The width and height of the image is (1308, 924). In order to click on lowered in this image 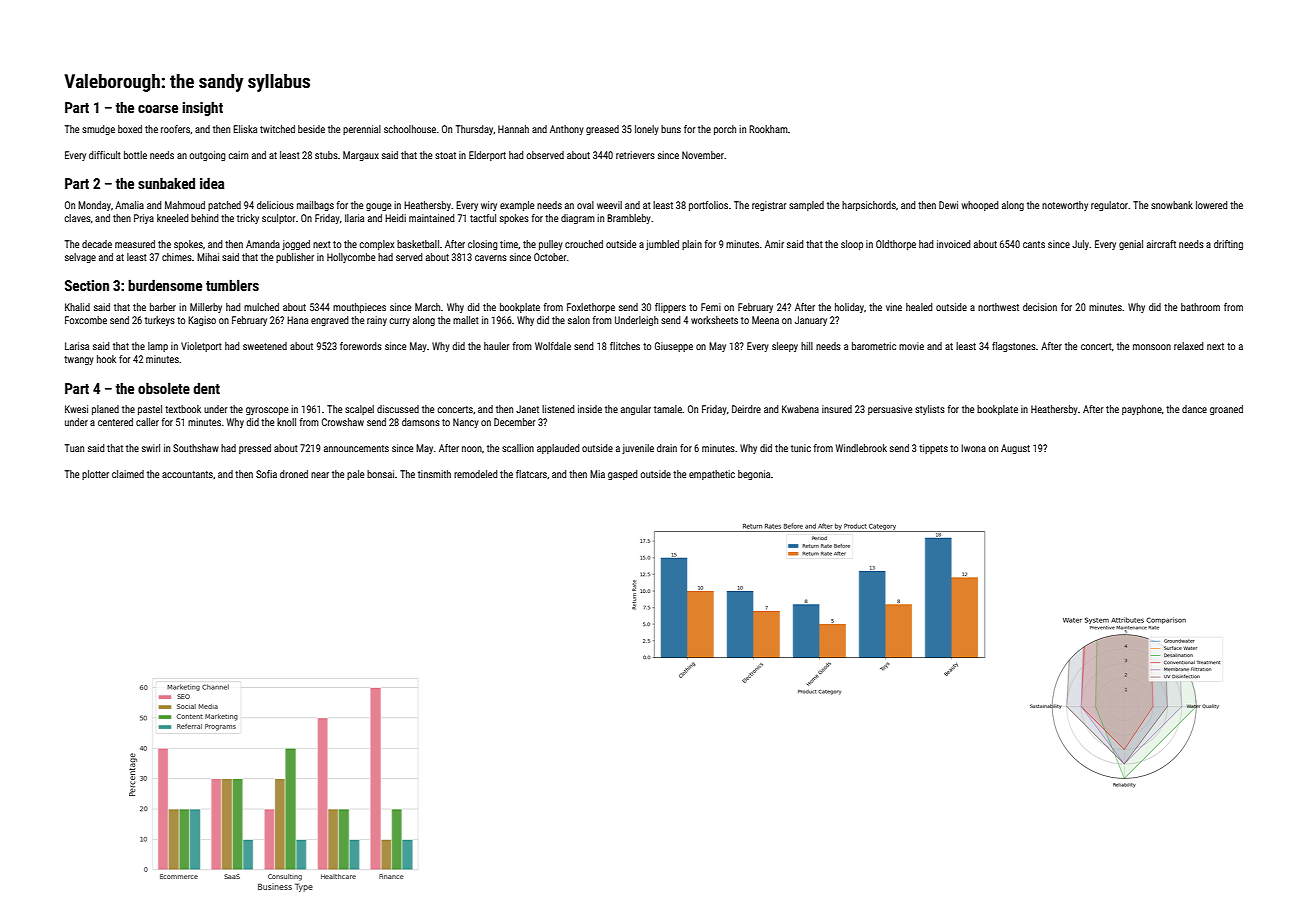, I will do `click(1212, 205)`.
